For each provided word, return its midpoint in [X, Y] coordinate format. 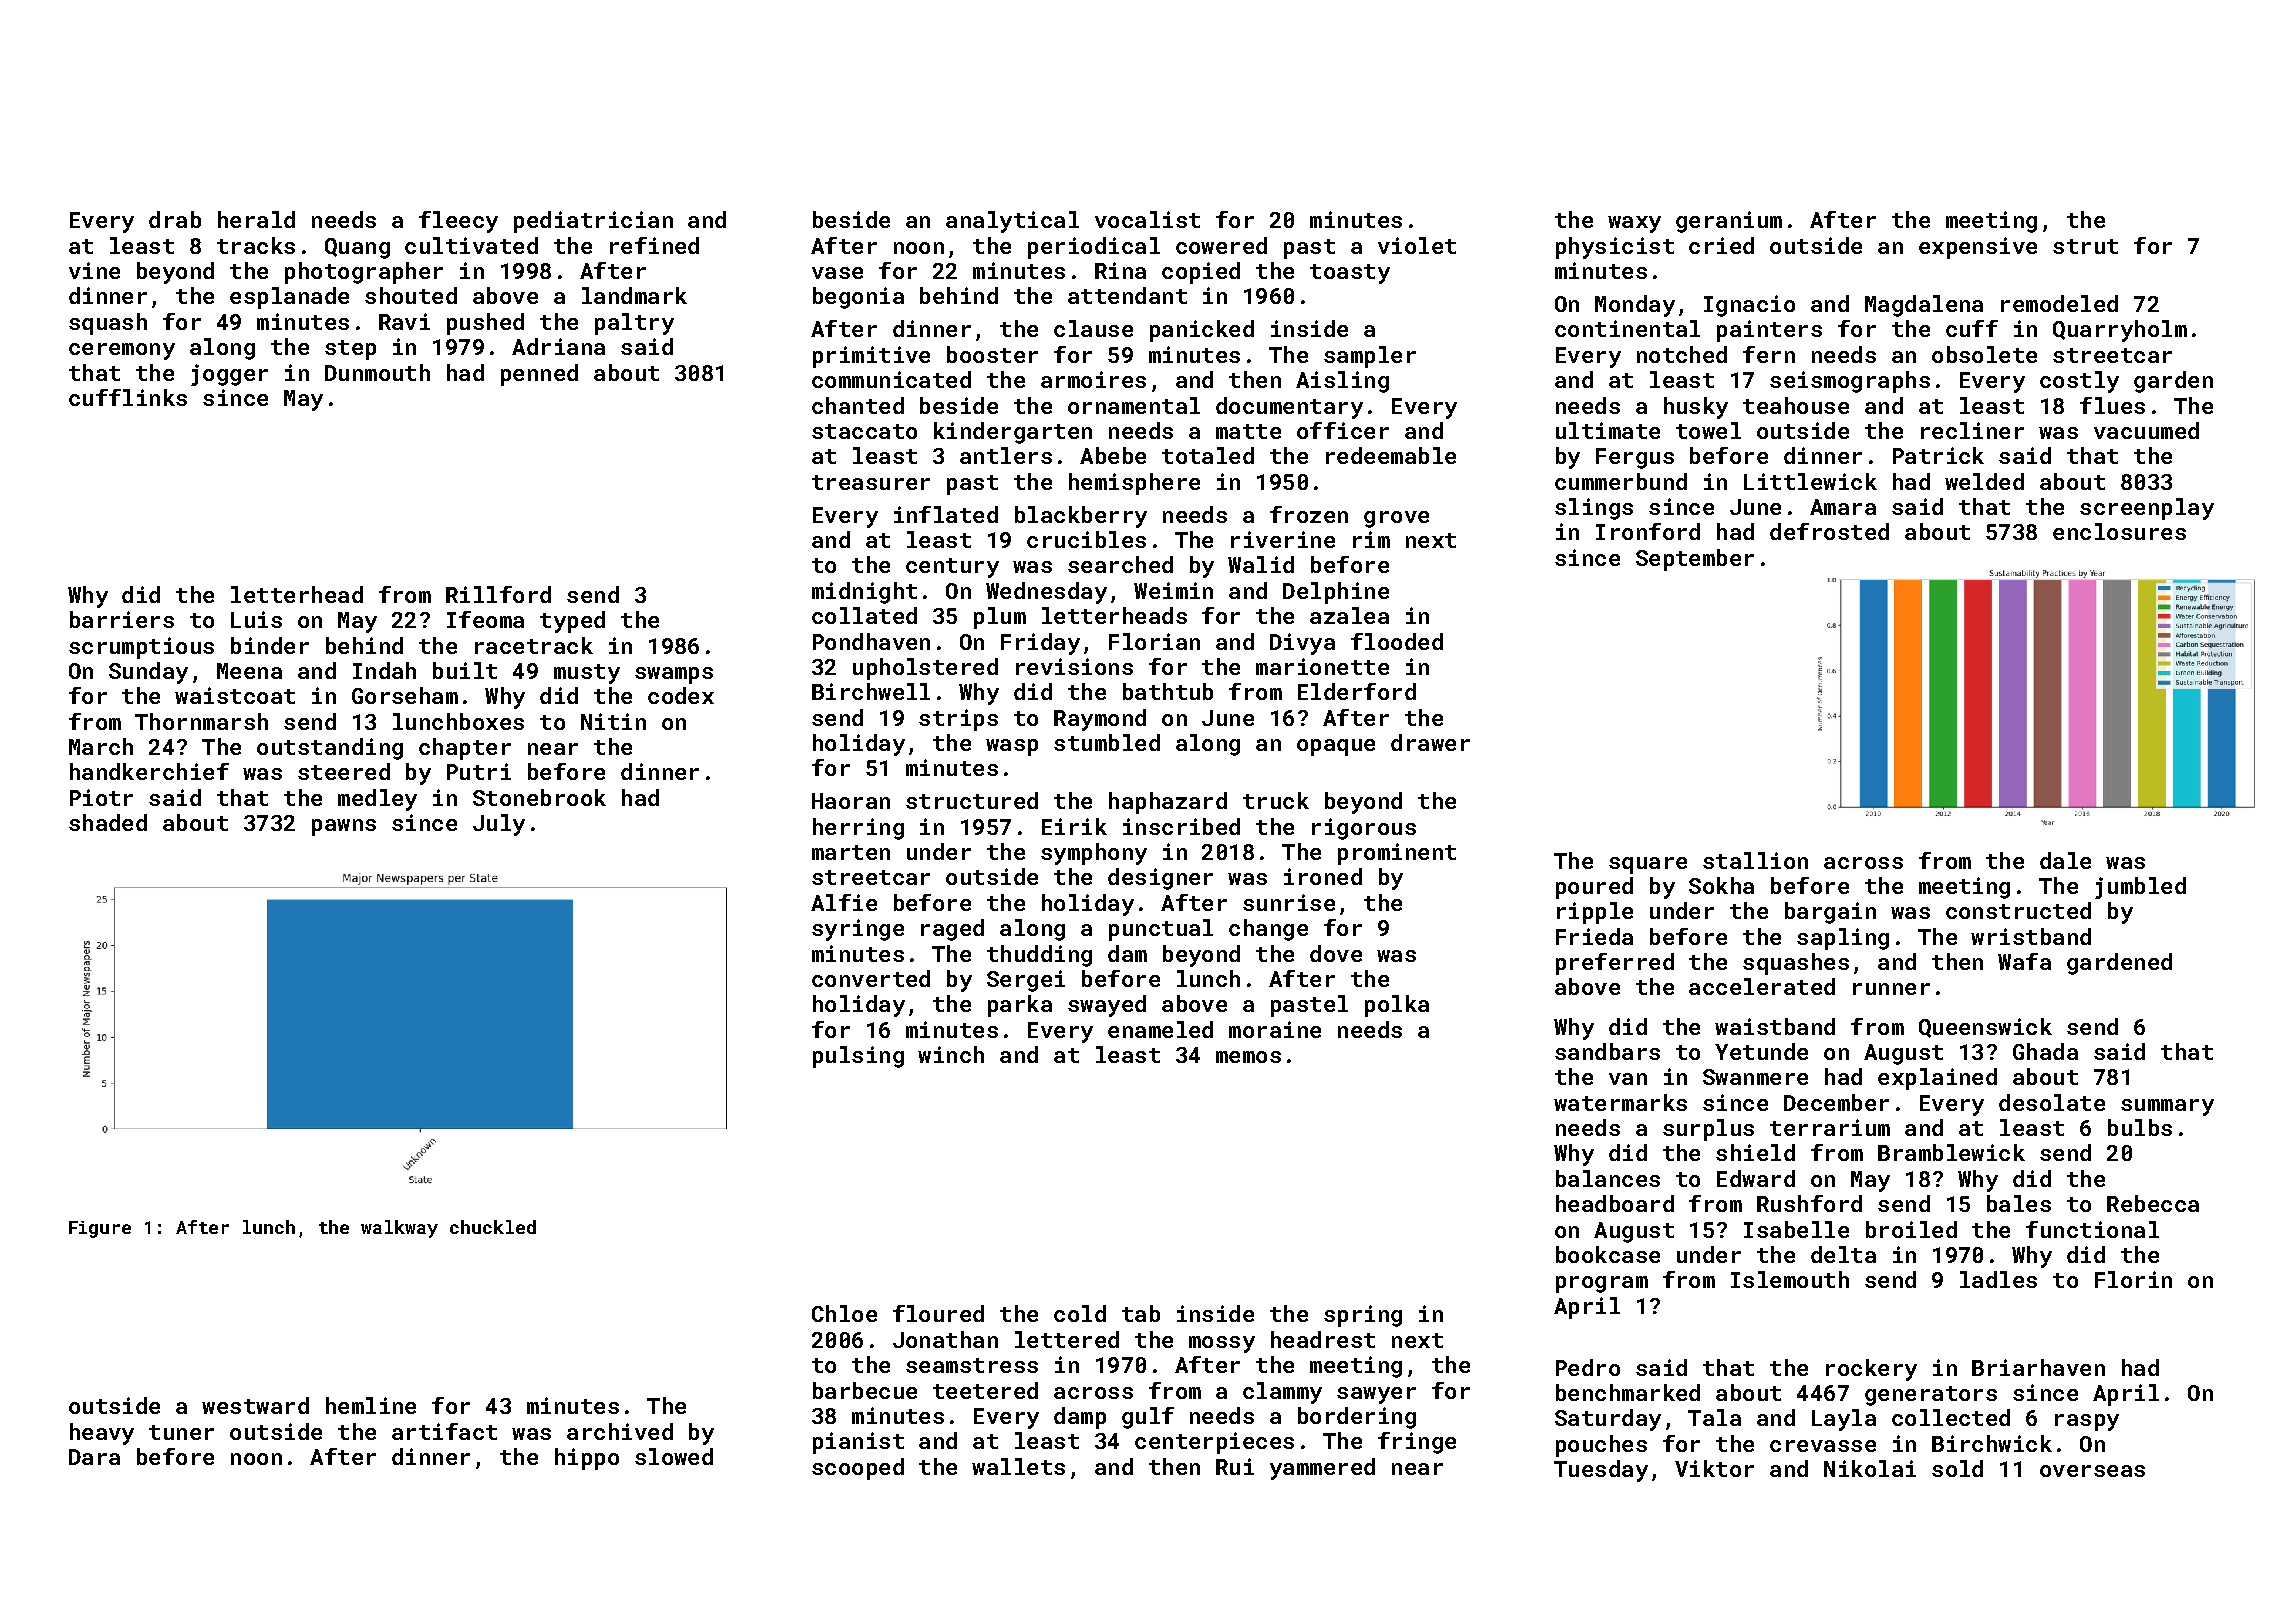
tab [1141, 1313]
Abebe [1113, 455]
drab [175, 219]
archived [620, 1431]
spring [1363, 1316]
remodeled [2059, 303]
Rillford [498, 594]
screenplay [2147, 509]
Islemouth [1790, 1279]
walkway [399, 1229]
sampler [1370, 357]
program [1602, 1284]
